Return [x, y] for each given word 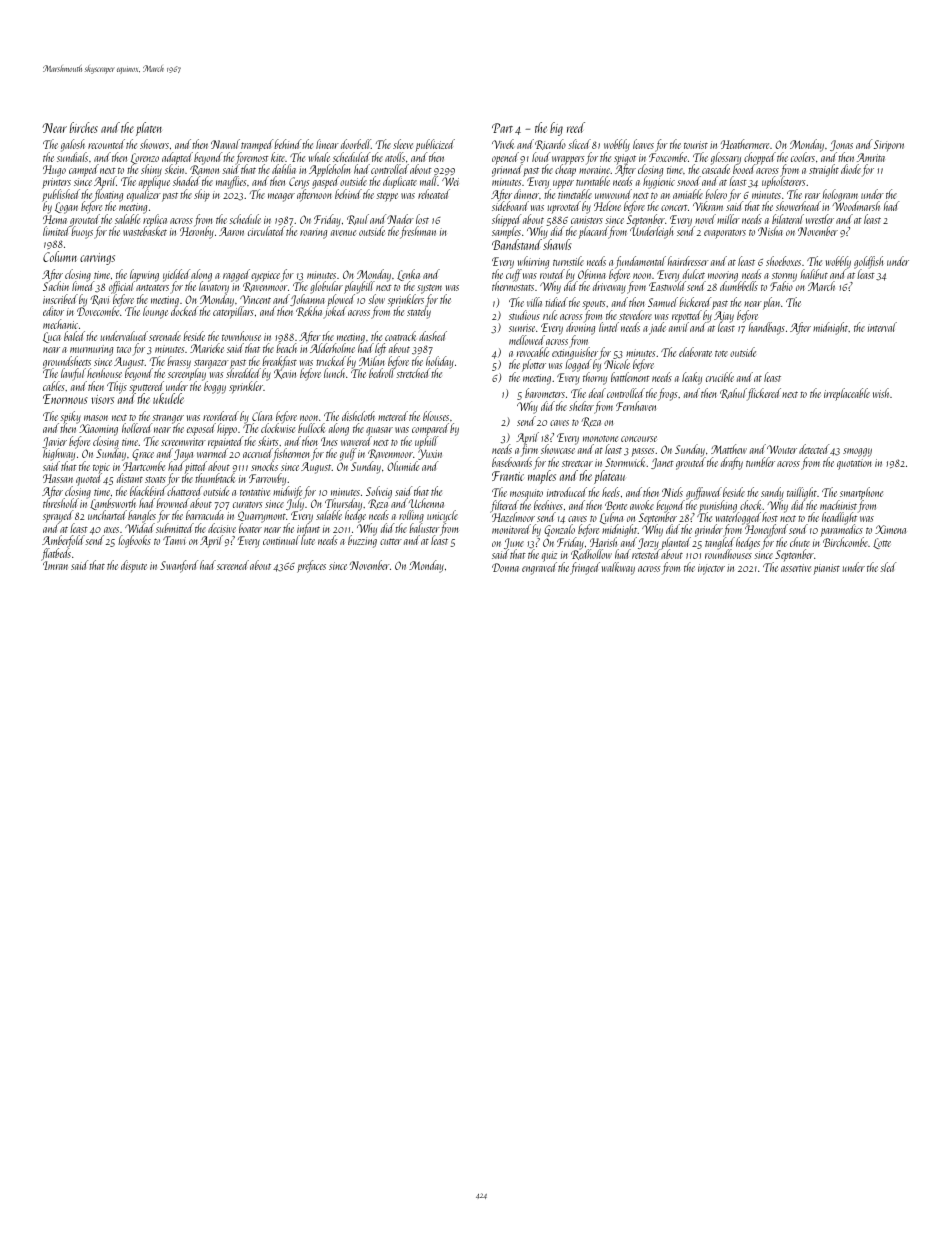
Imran [55, 565]
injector [711, 569]
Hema [55, 219]
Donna [505, 567]
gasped [325, 183]
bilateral [788, 219]
